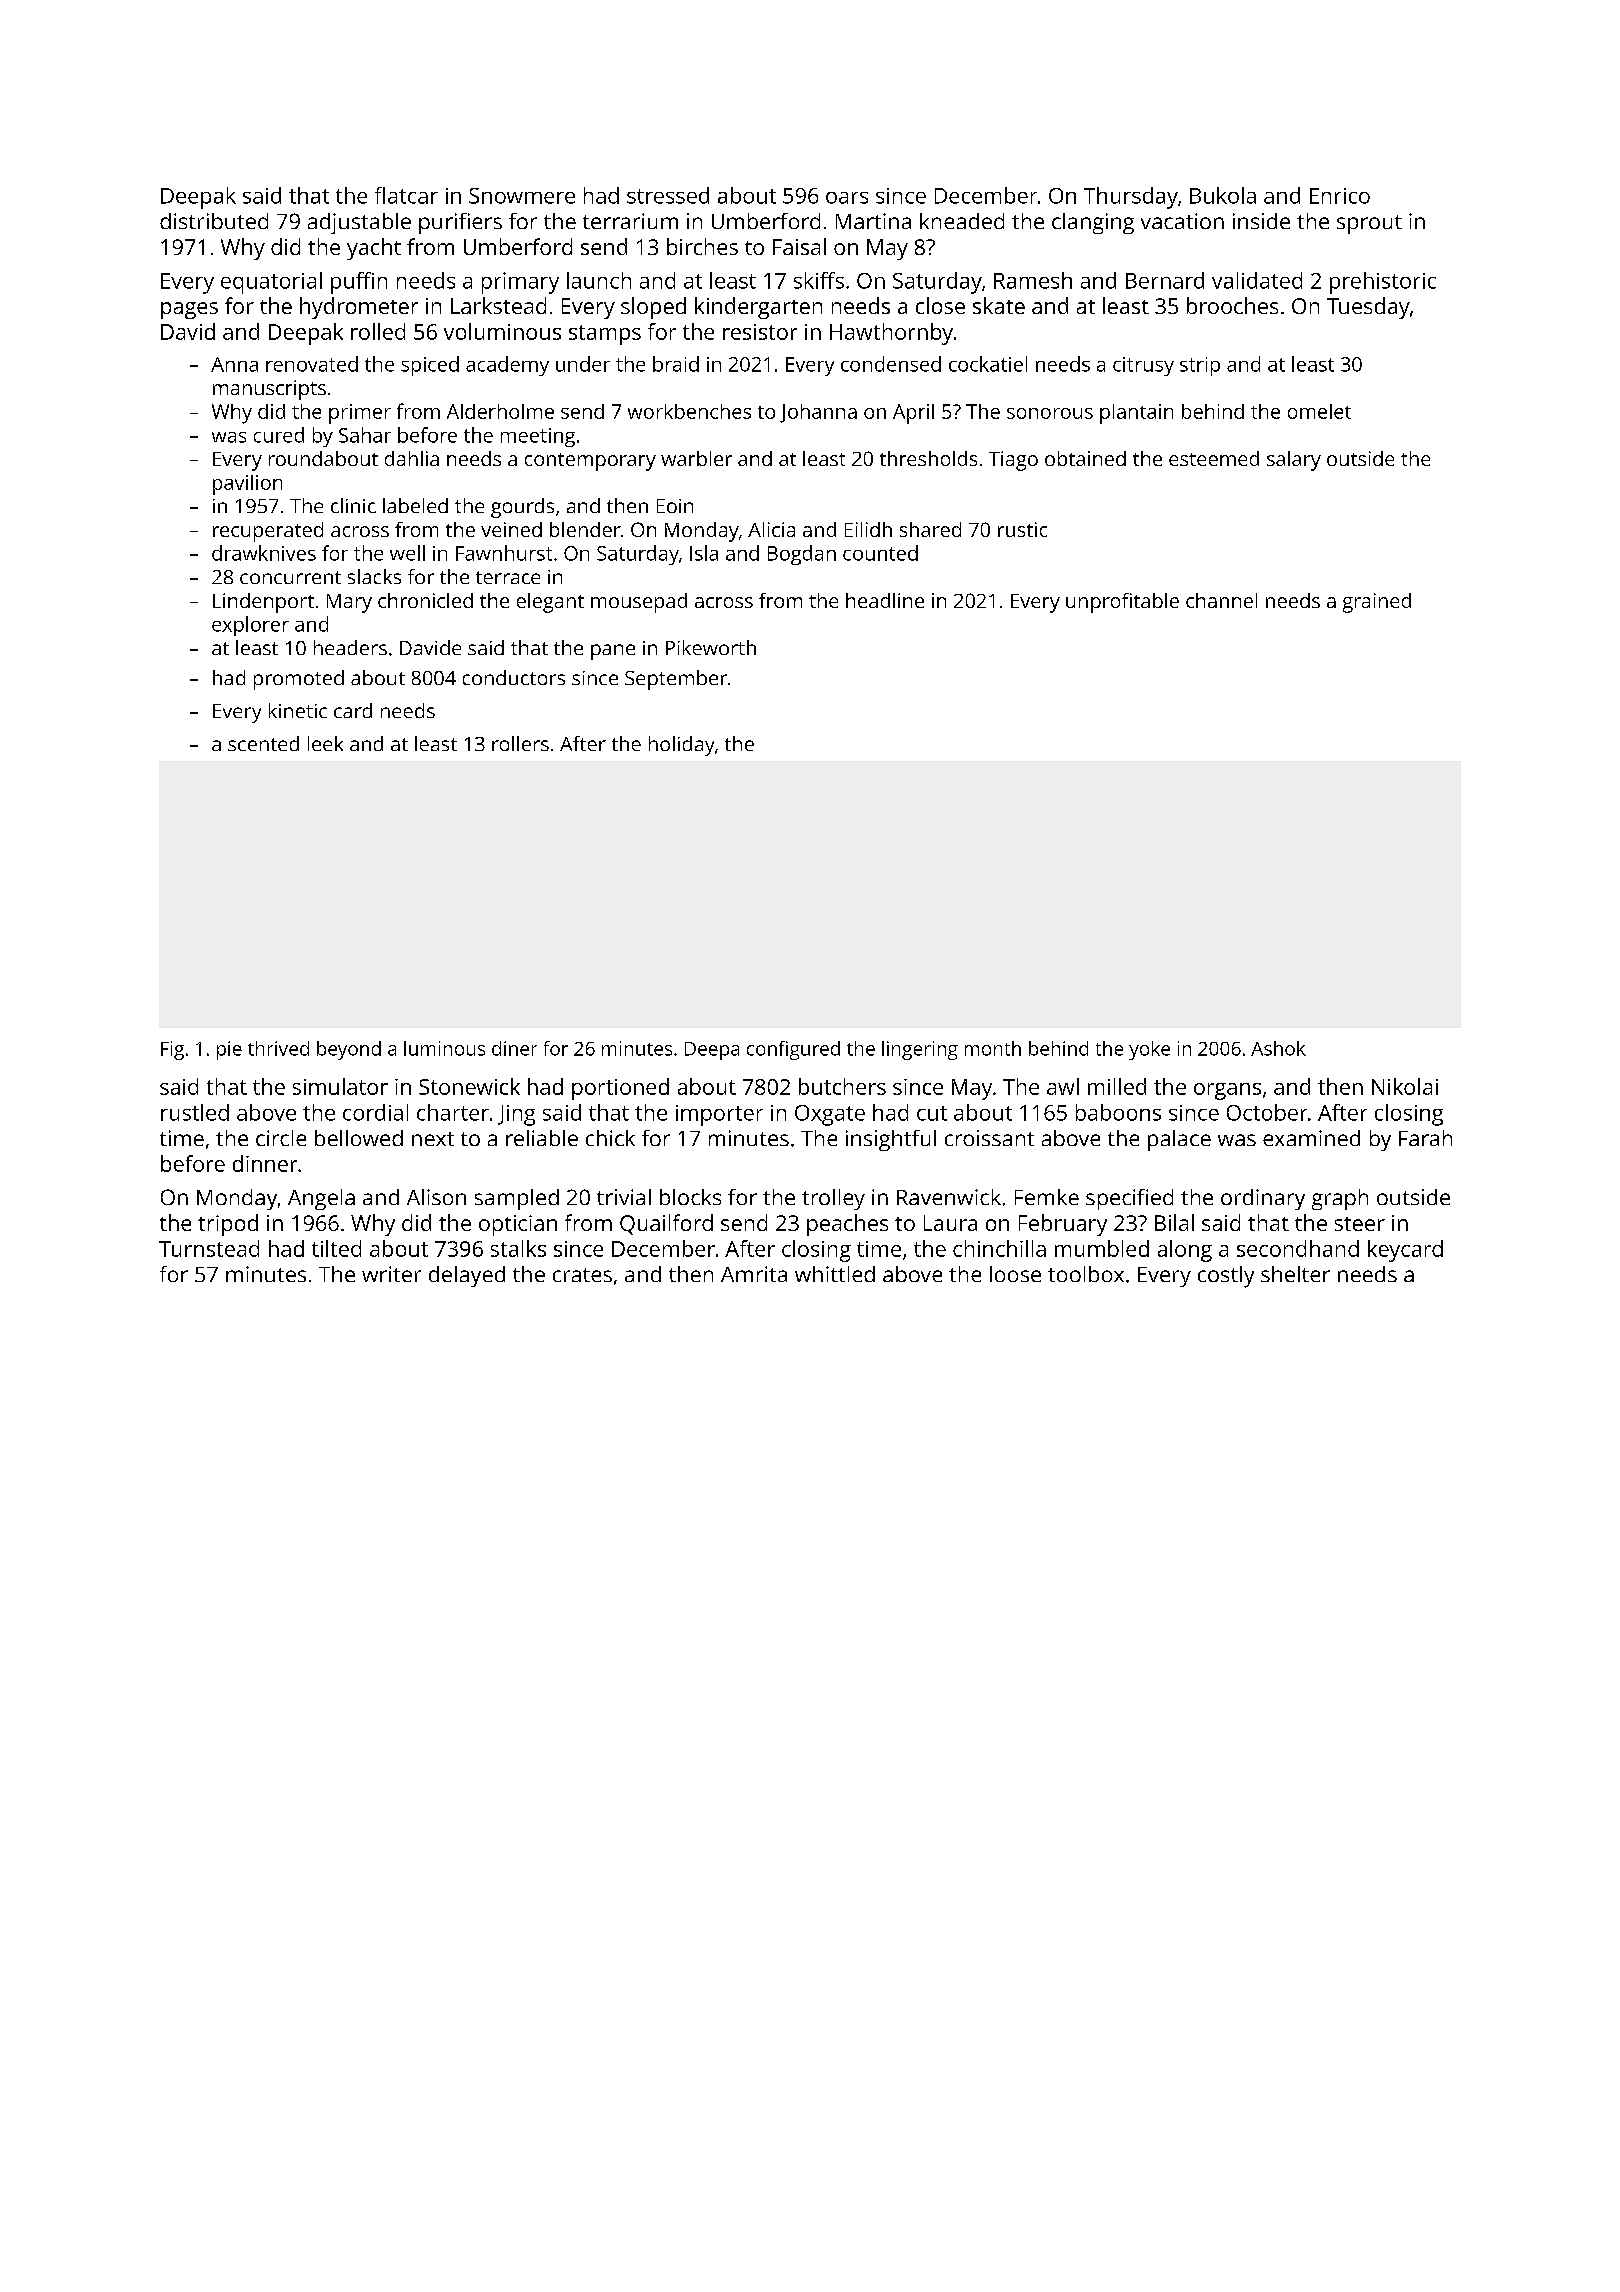 Image resolution: width=1620 pixels, height=2292 pixels. I want to click on diner, so click(514, 1048).
